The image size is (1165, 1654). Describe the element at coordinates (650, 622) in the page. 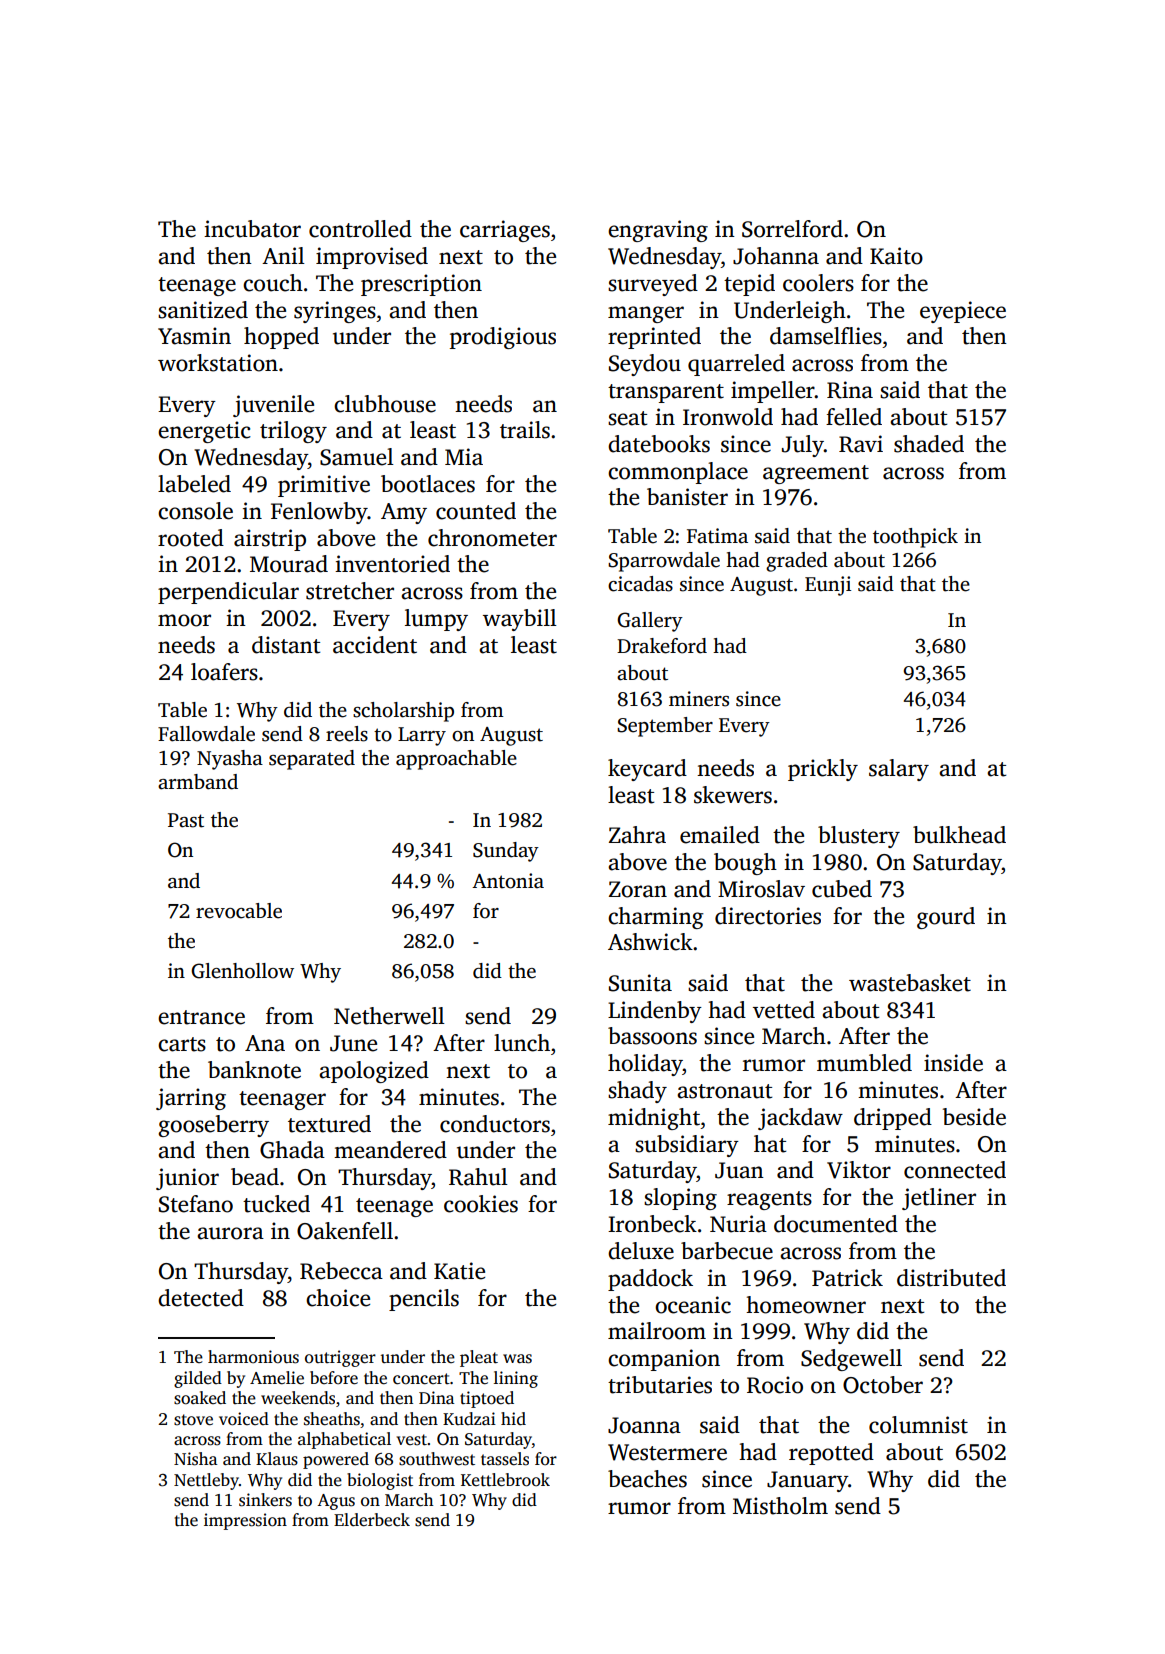

I see `Gallery` at that location.
